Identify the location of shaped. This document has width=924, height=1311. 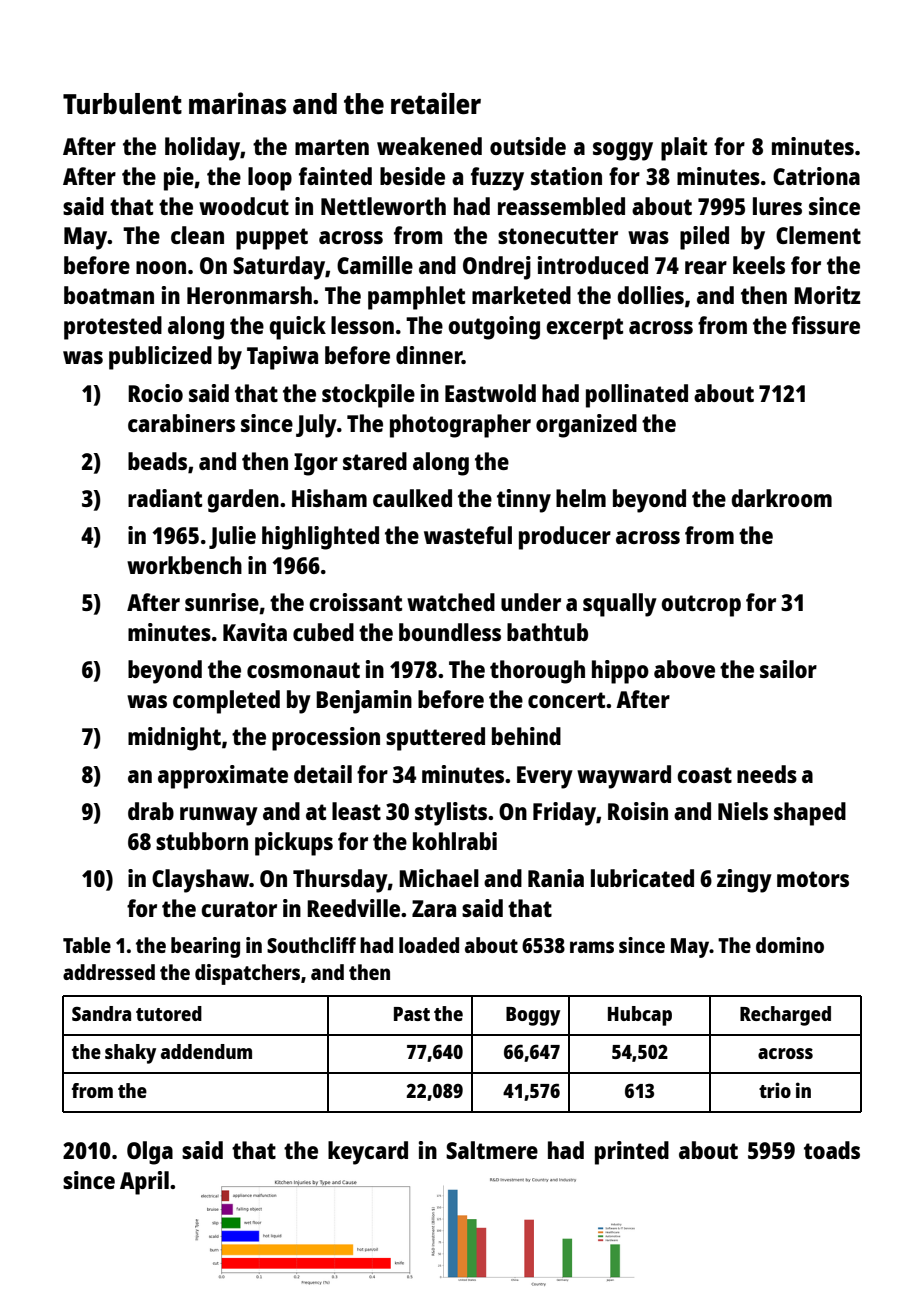
(810, 814).
